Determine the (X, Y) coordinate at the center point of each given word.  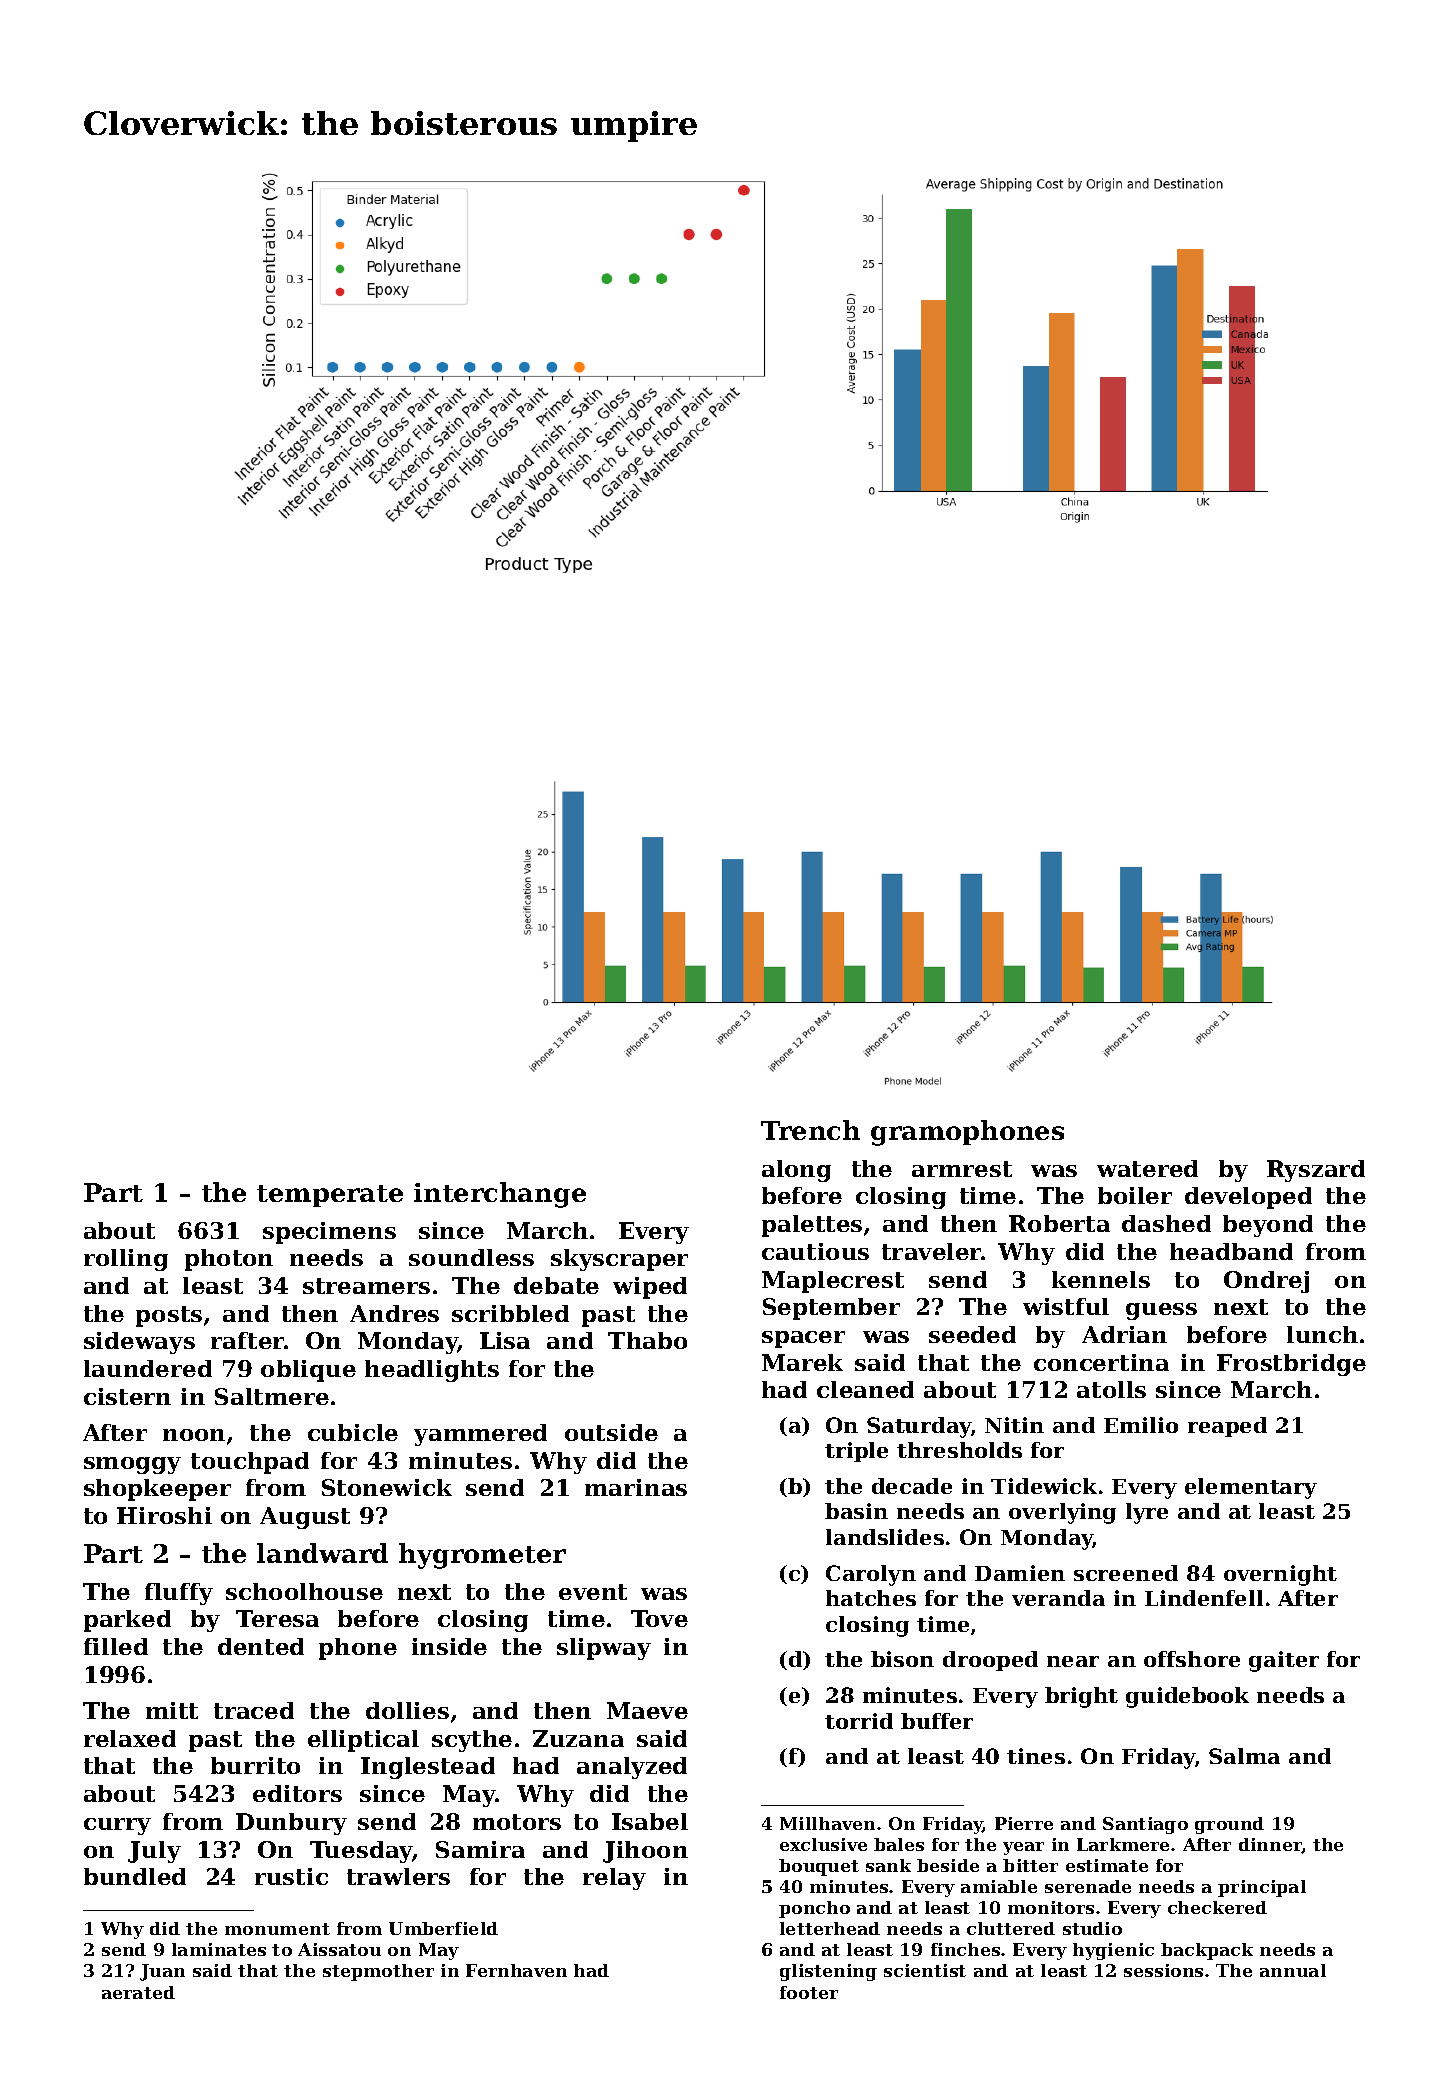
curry (117, 1826)
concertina (1101, 1362)
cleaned (865, 1389)
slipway (604, 1649)
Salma (1244, 1756)
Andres (394, 1313)
